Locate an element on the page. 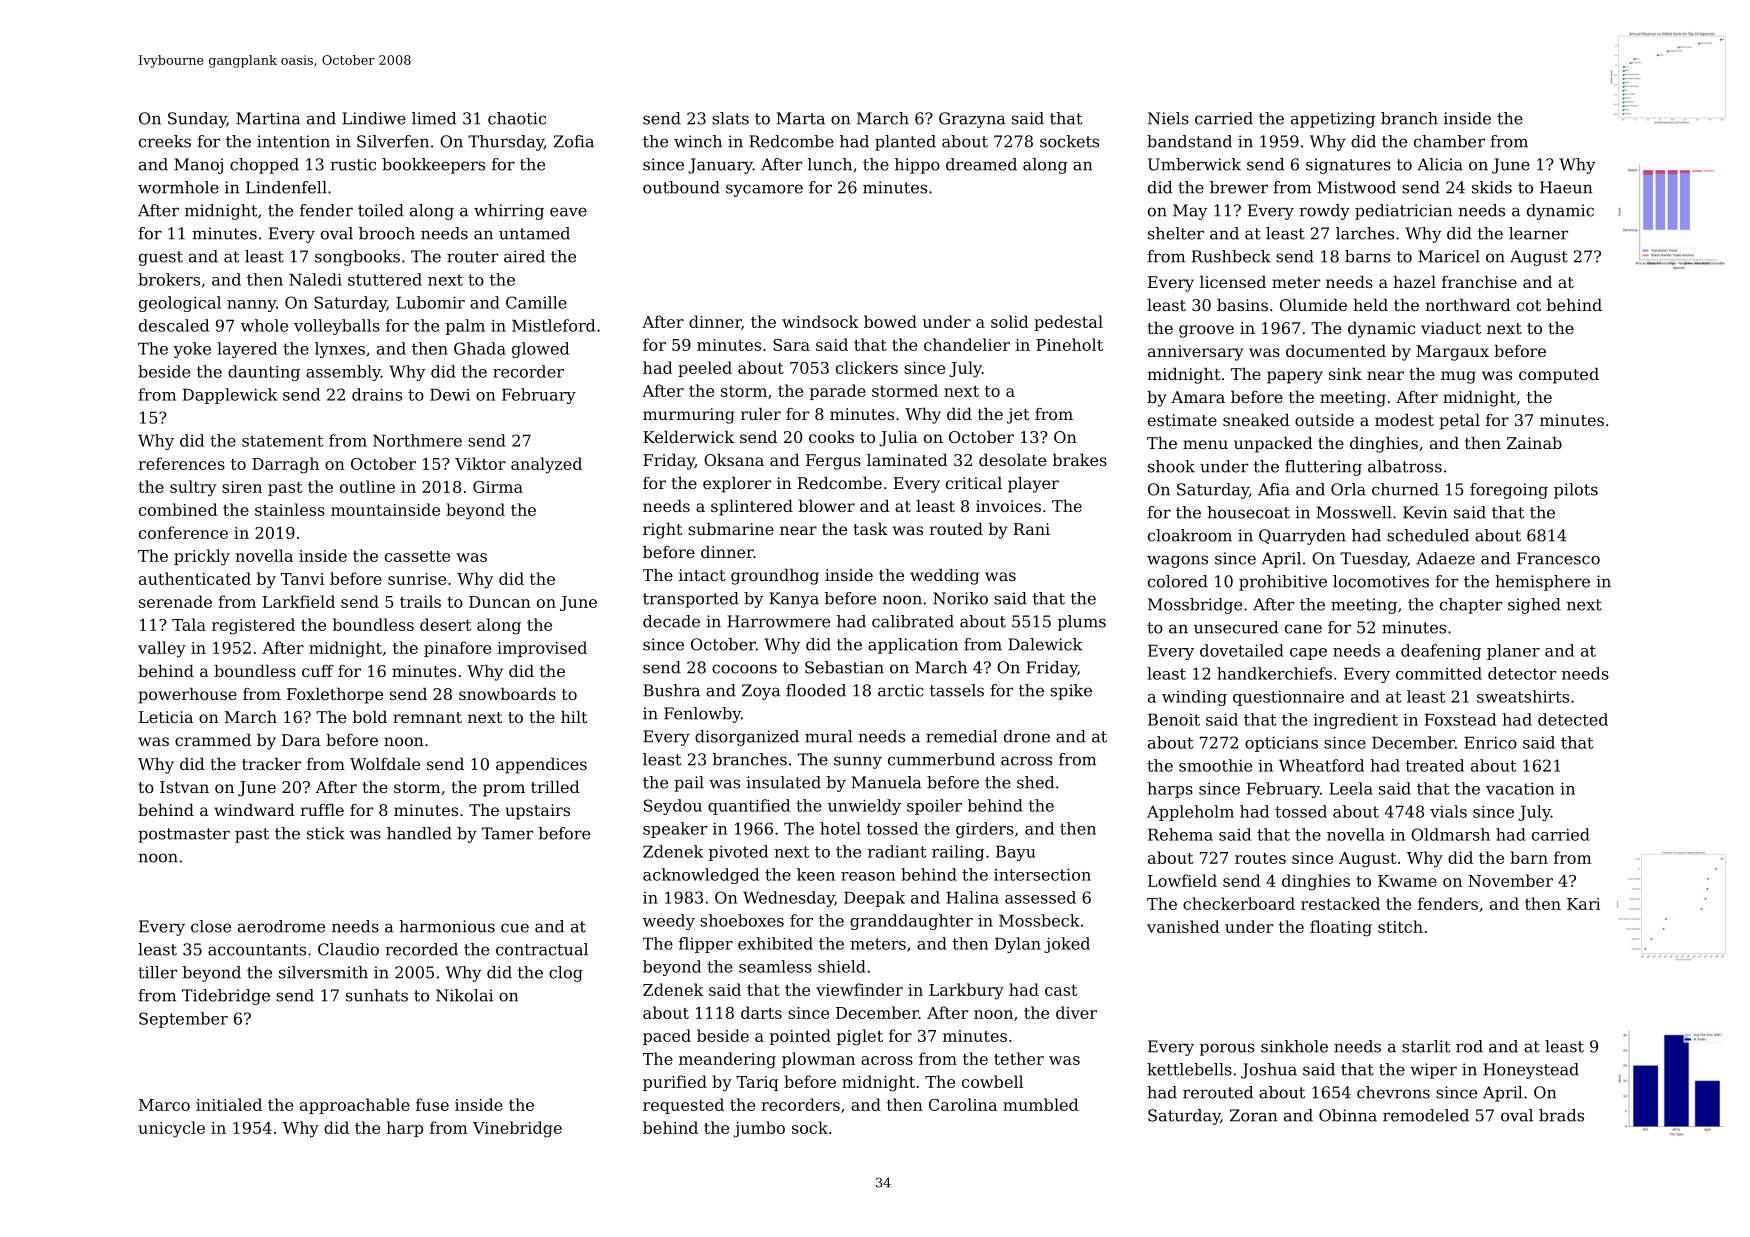 Image resolution: width=1750 pixels, height=1237 pixels. Niels is located at coordinates (1168, 118).
